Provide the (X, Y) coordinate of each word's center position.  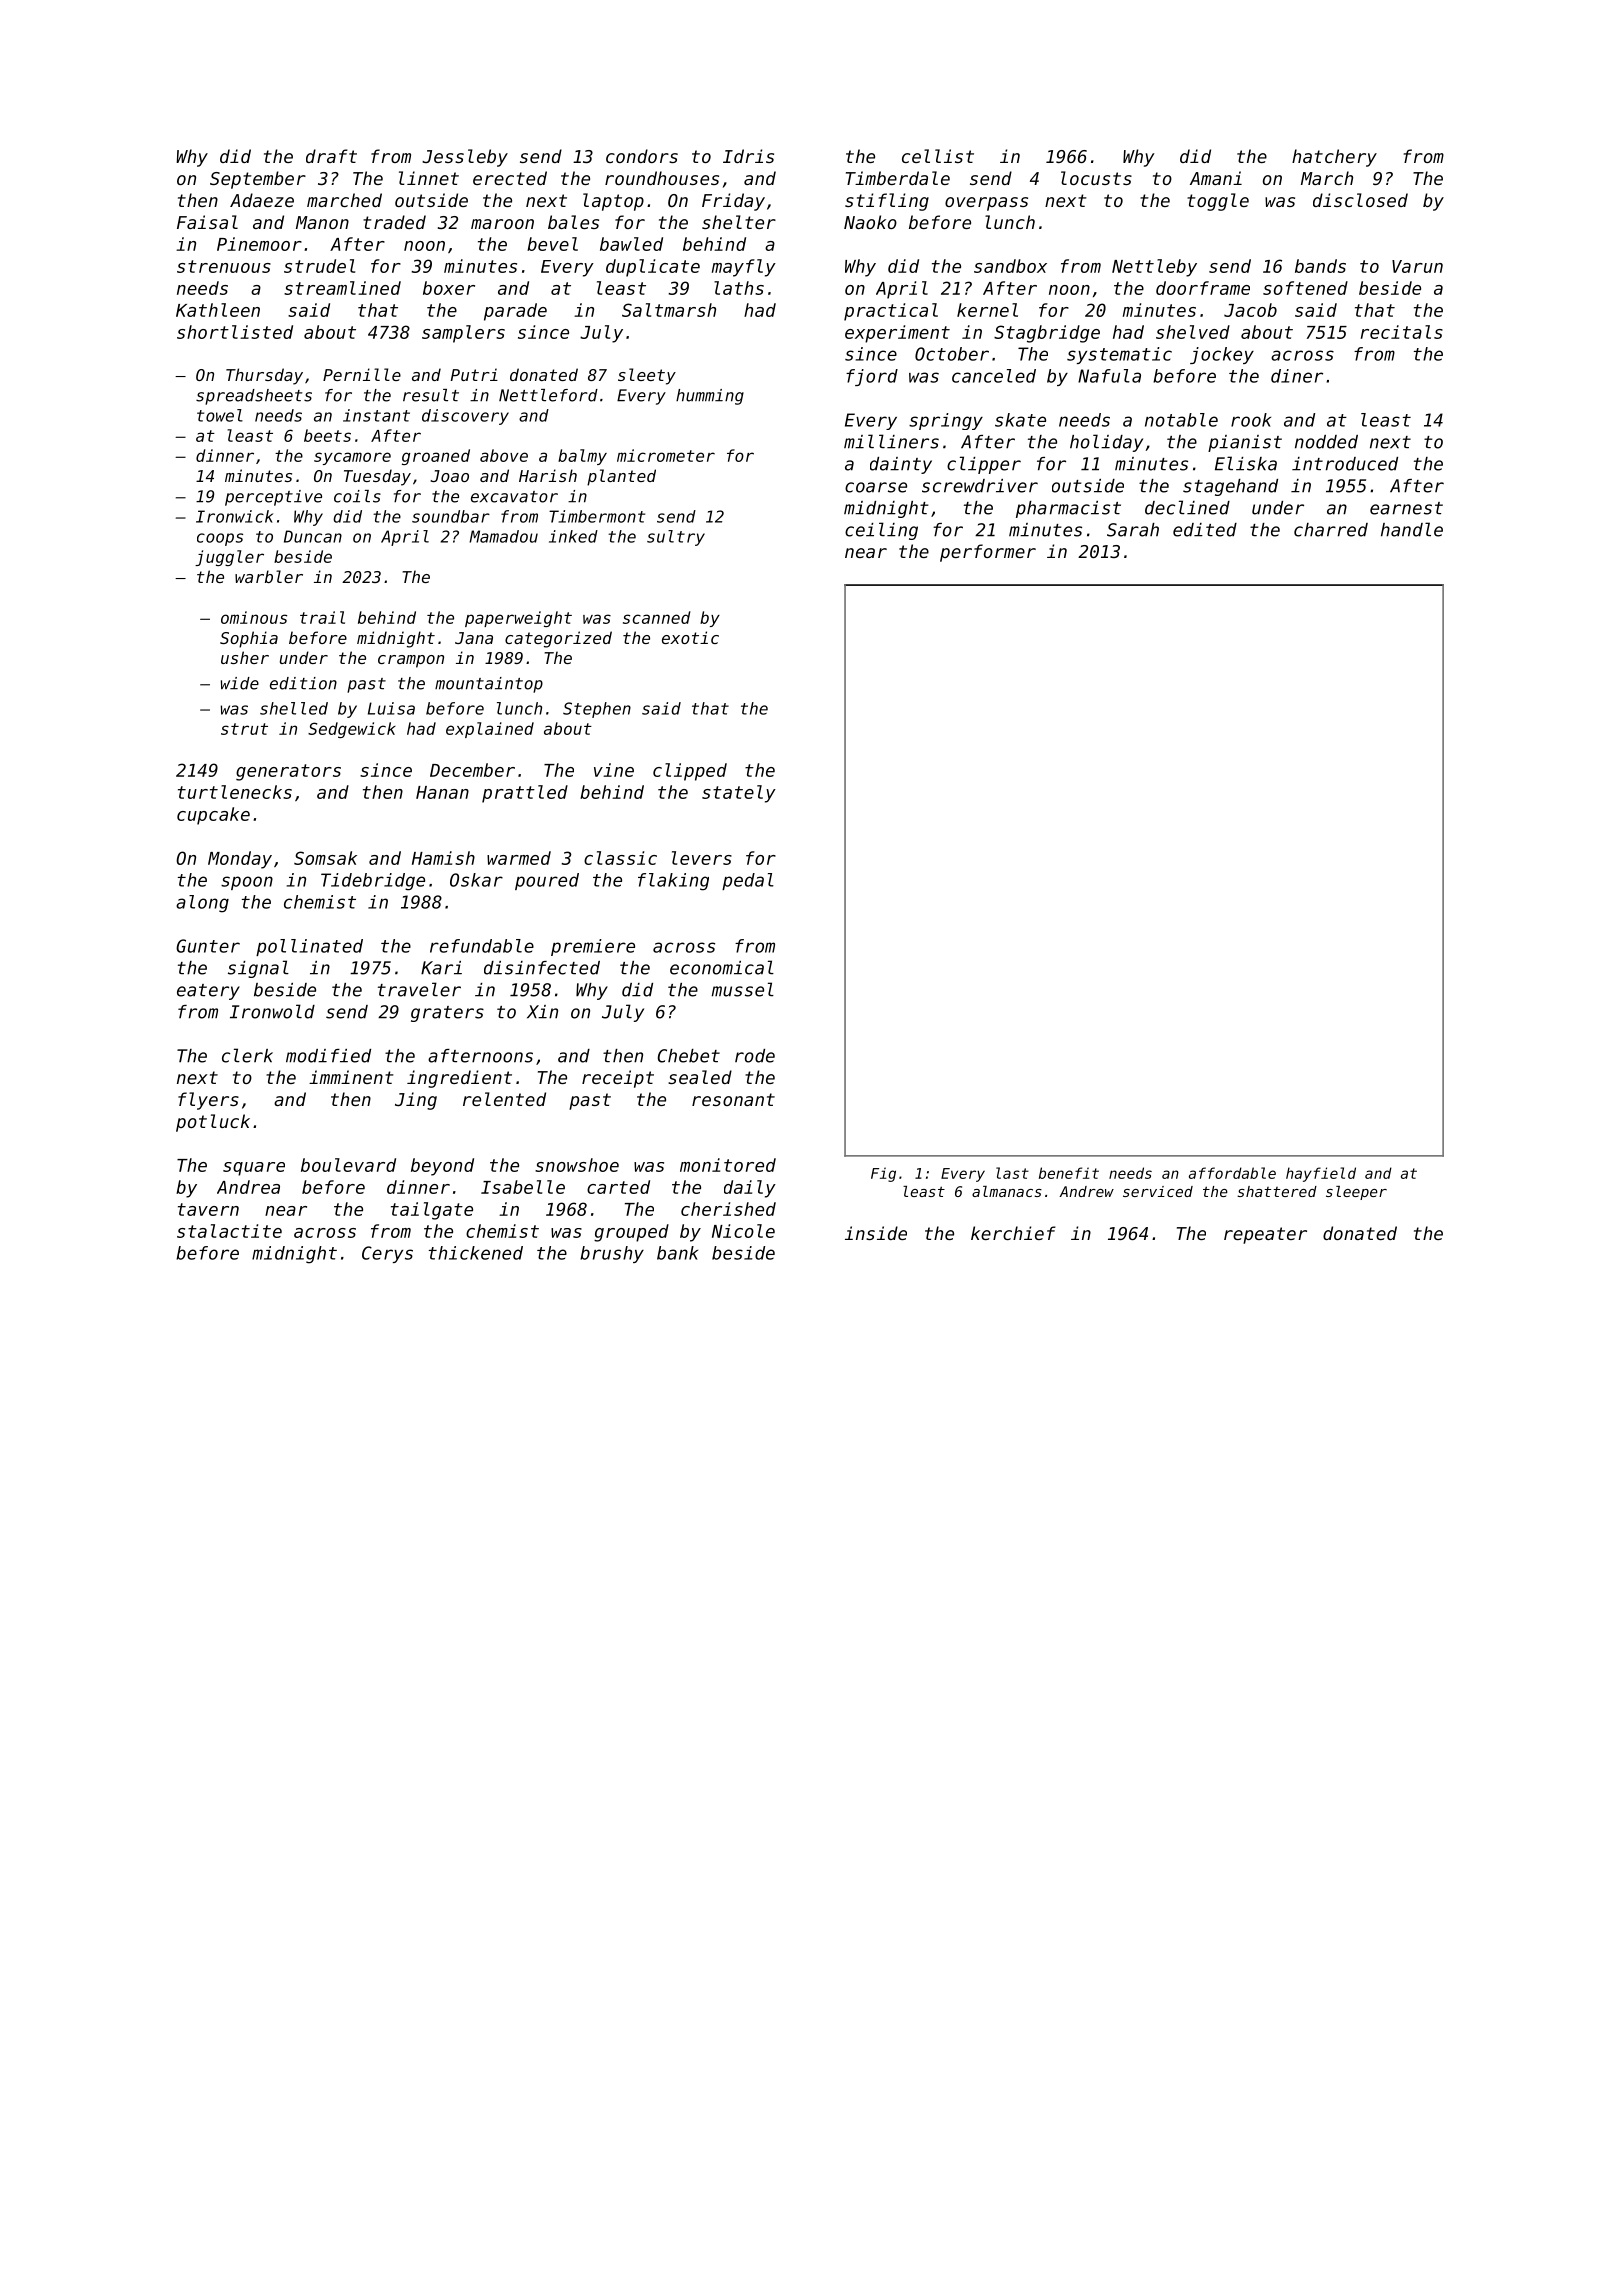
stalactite (229, 1231)
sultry (676, 538)
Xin (542, 1012)
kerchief (1013, 1233)
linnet (429, 178)
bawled (631, 244)
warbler (269, 576)
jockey (1222, 355)
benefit (1069, 1173)
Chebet (689, 1056)
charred (1331, 530)
